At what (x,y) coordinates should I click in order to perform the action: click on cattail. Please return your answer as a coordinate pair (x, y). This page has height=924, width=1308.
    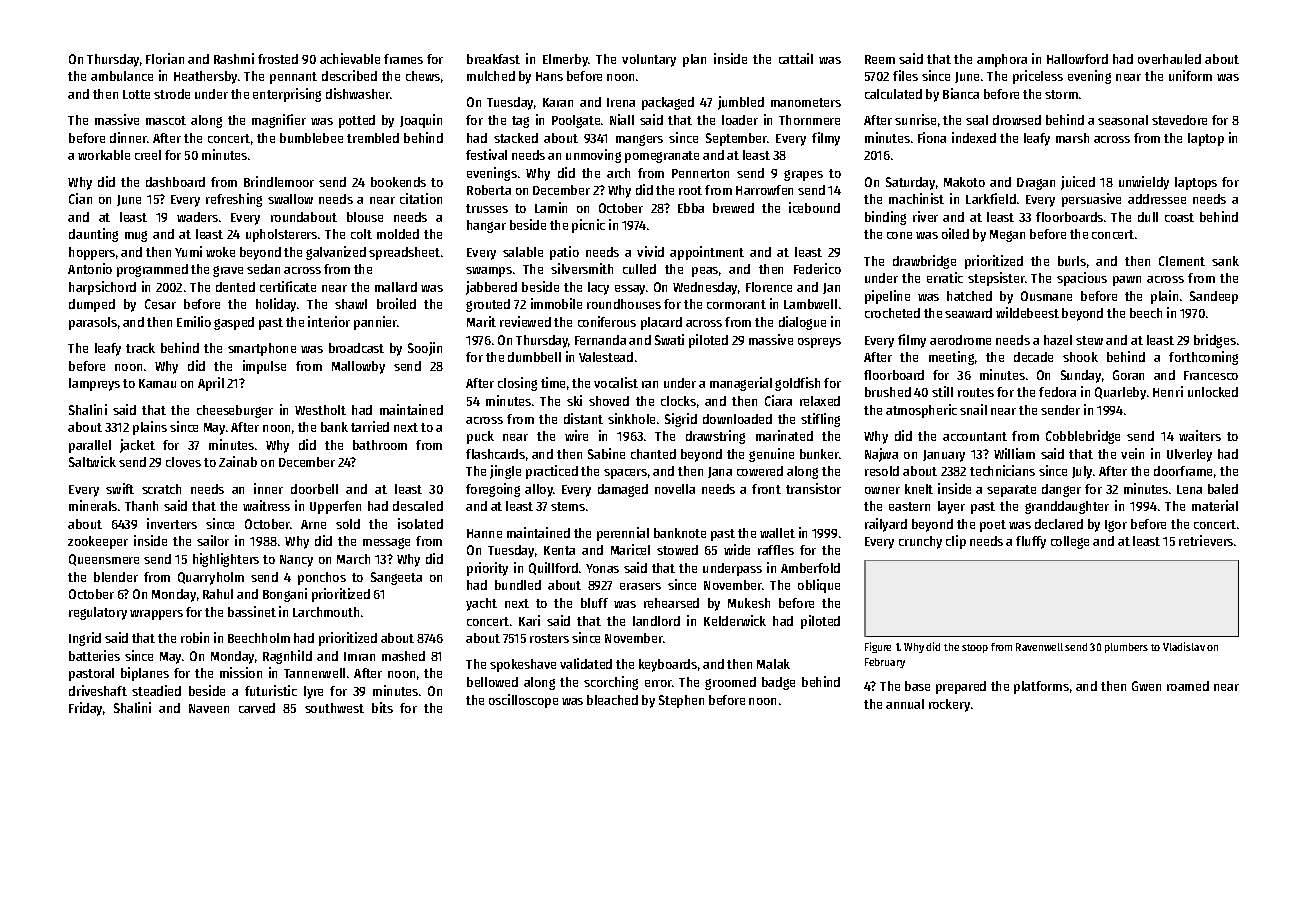
    Looking at the image, I should click on (796, 58).
